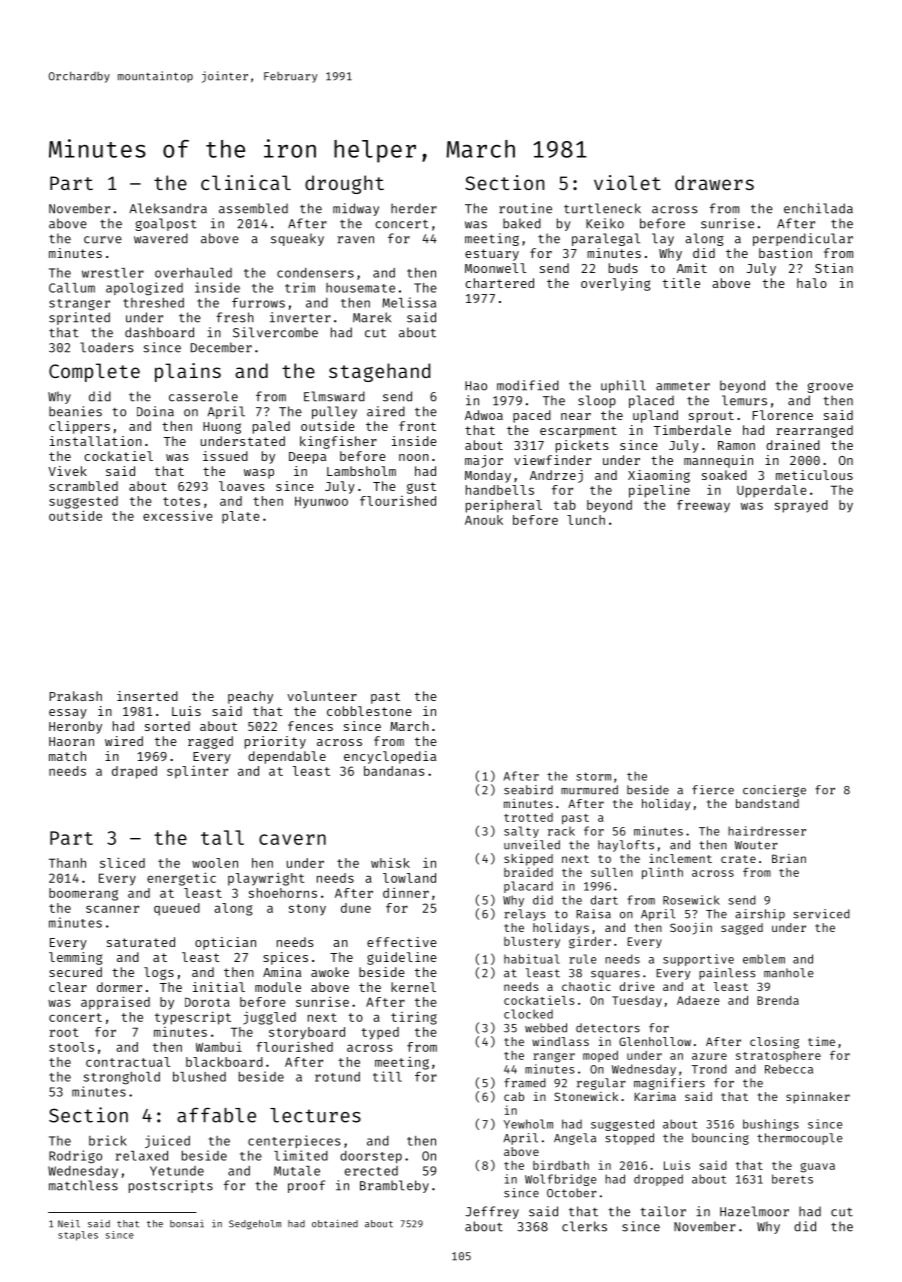  I want to click on violet, so click(627, 182).
